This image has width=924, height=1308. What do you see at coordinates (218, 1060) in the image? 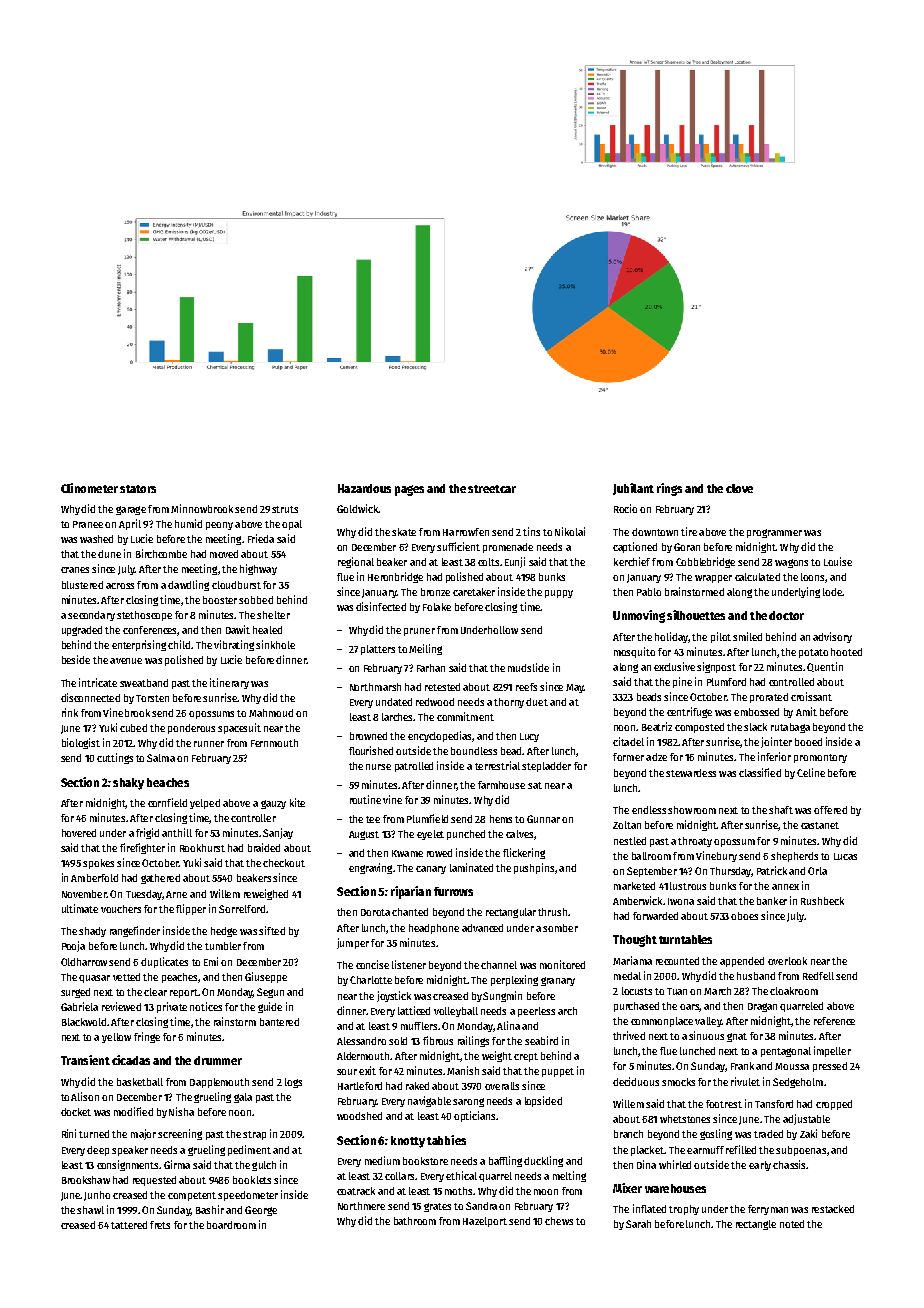
I see `drummer` at bounding box center [218, 1060].
